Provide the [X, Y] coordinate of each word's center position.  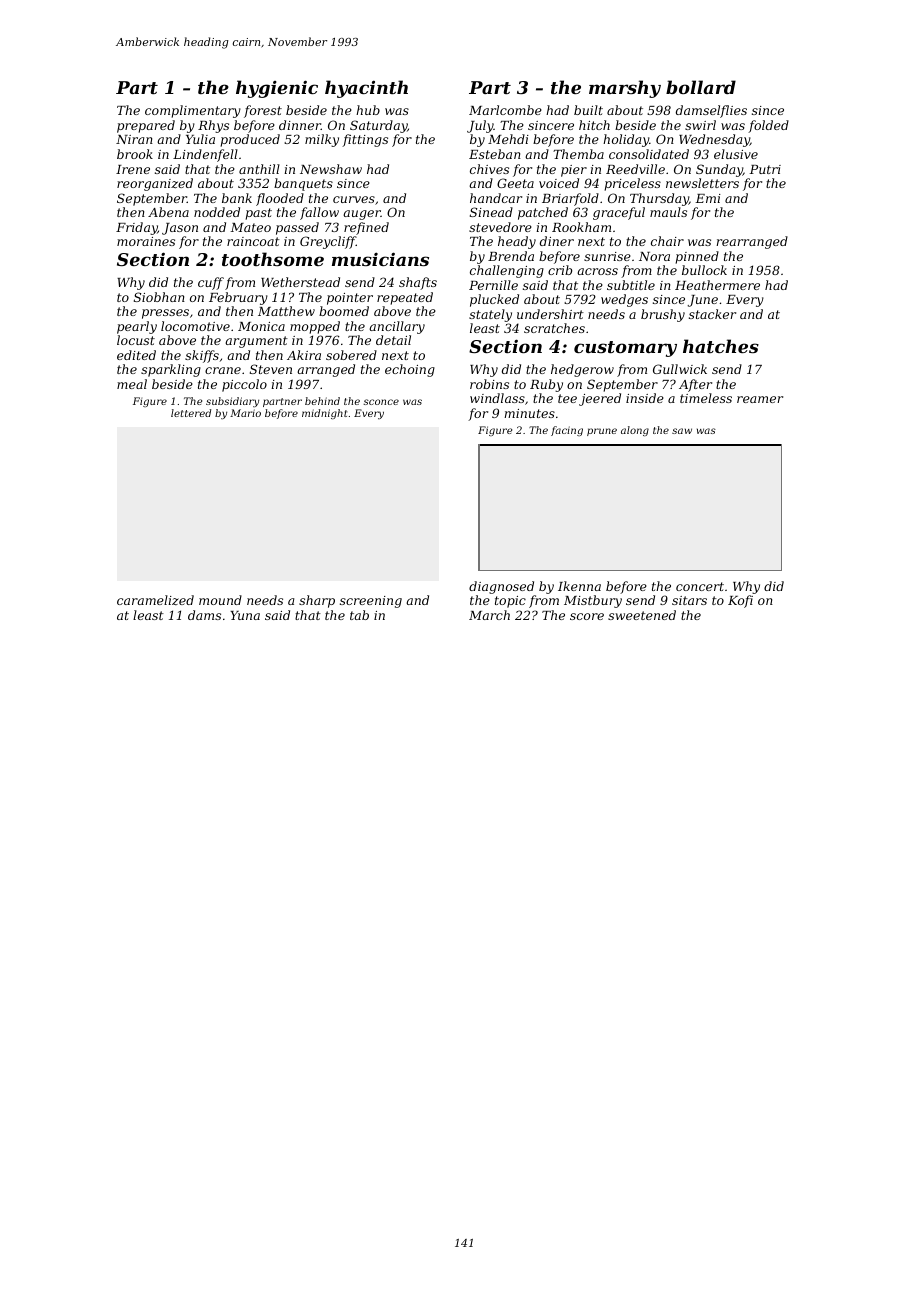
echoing [410, 370]
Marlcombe [505, 110]
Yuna [245, 615]
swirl [700, 125]
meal [132, 384]
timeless [706, 398]
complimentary [193, 111]
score [587, 616]
